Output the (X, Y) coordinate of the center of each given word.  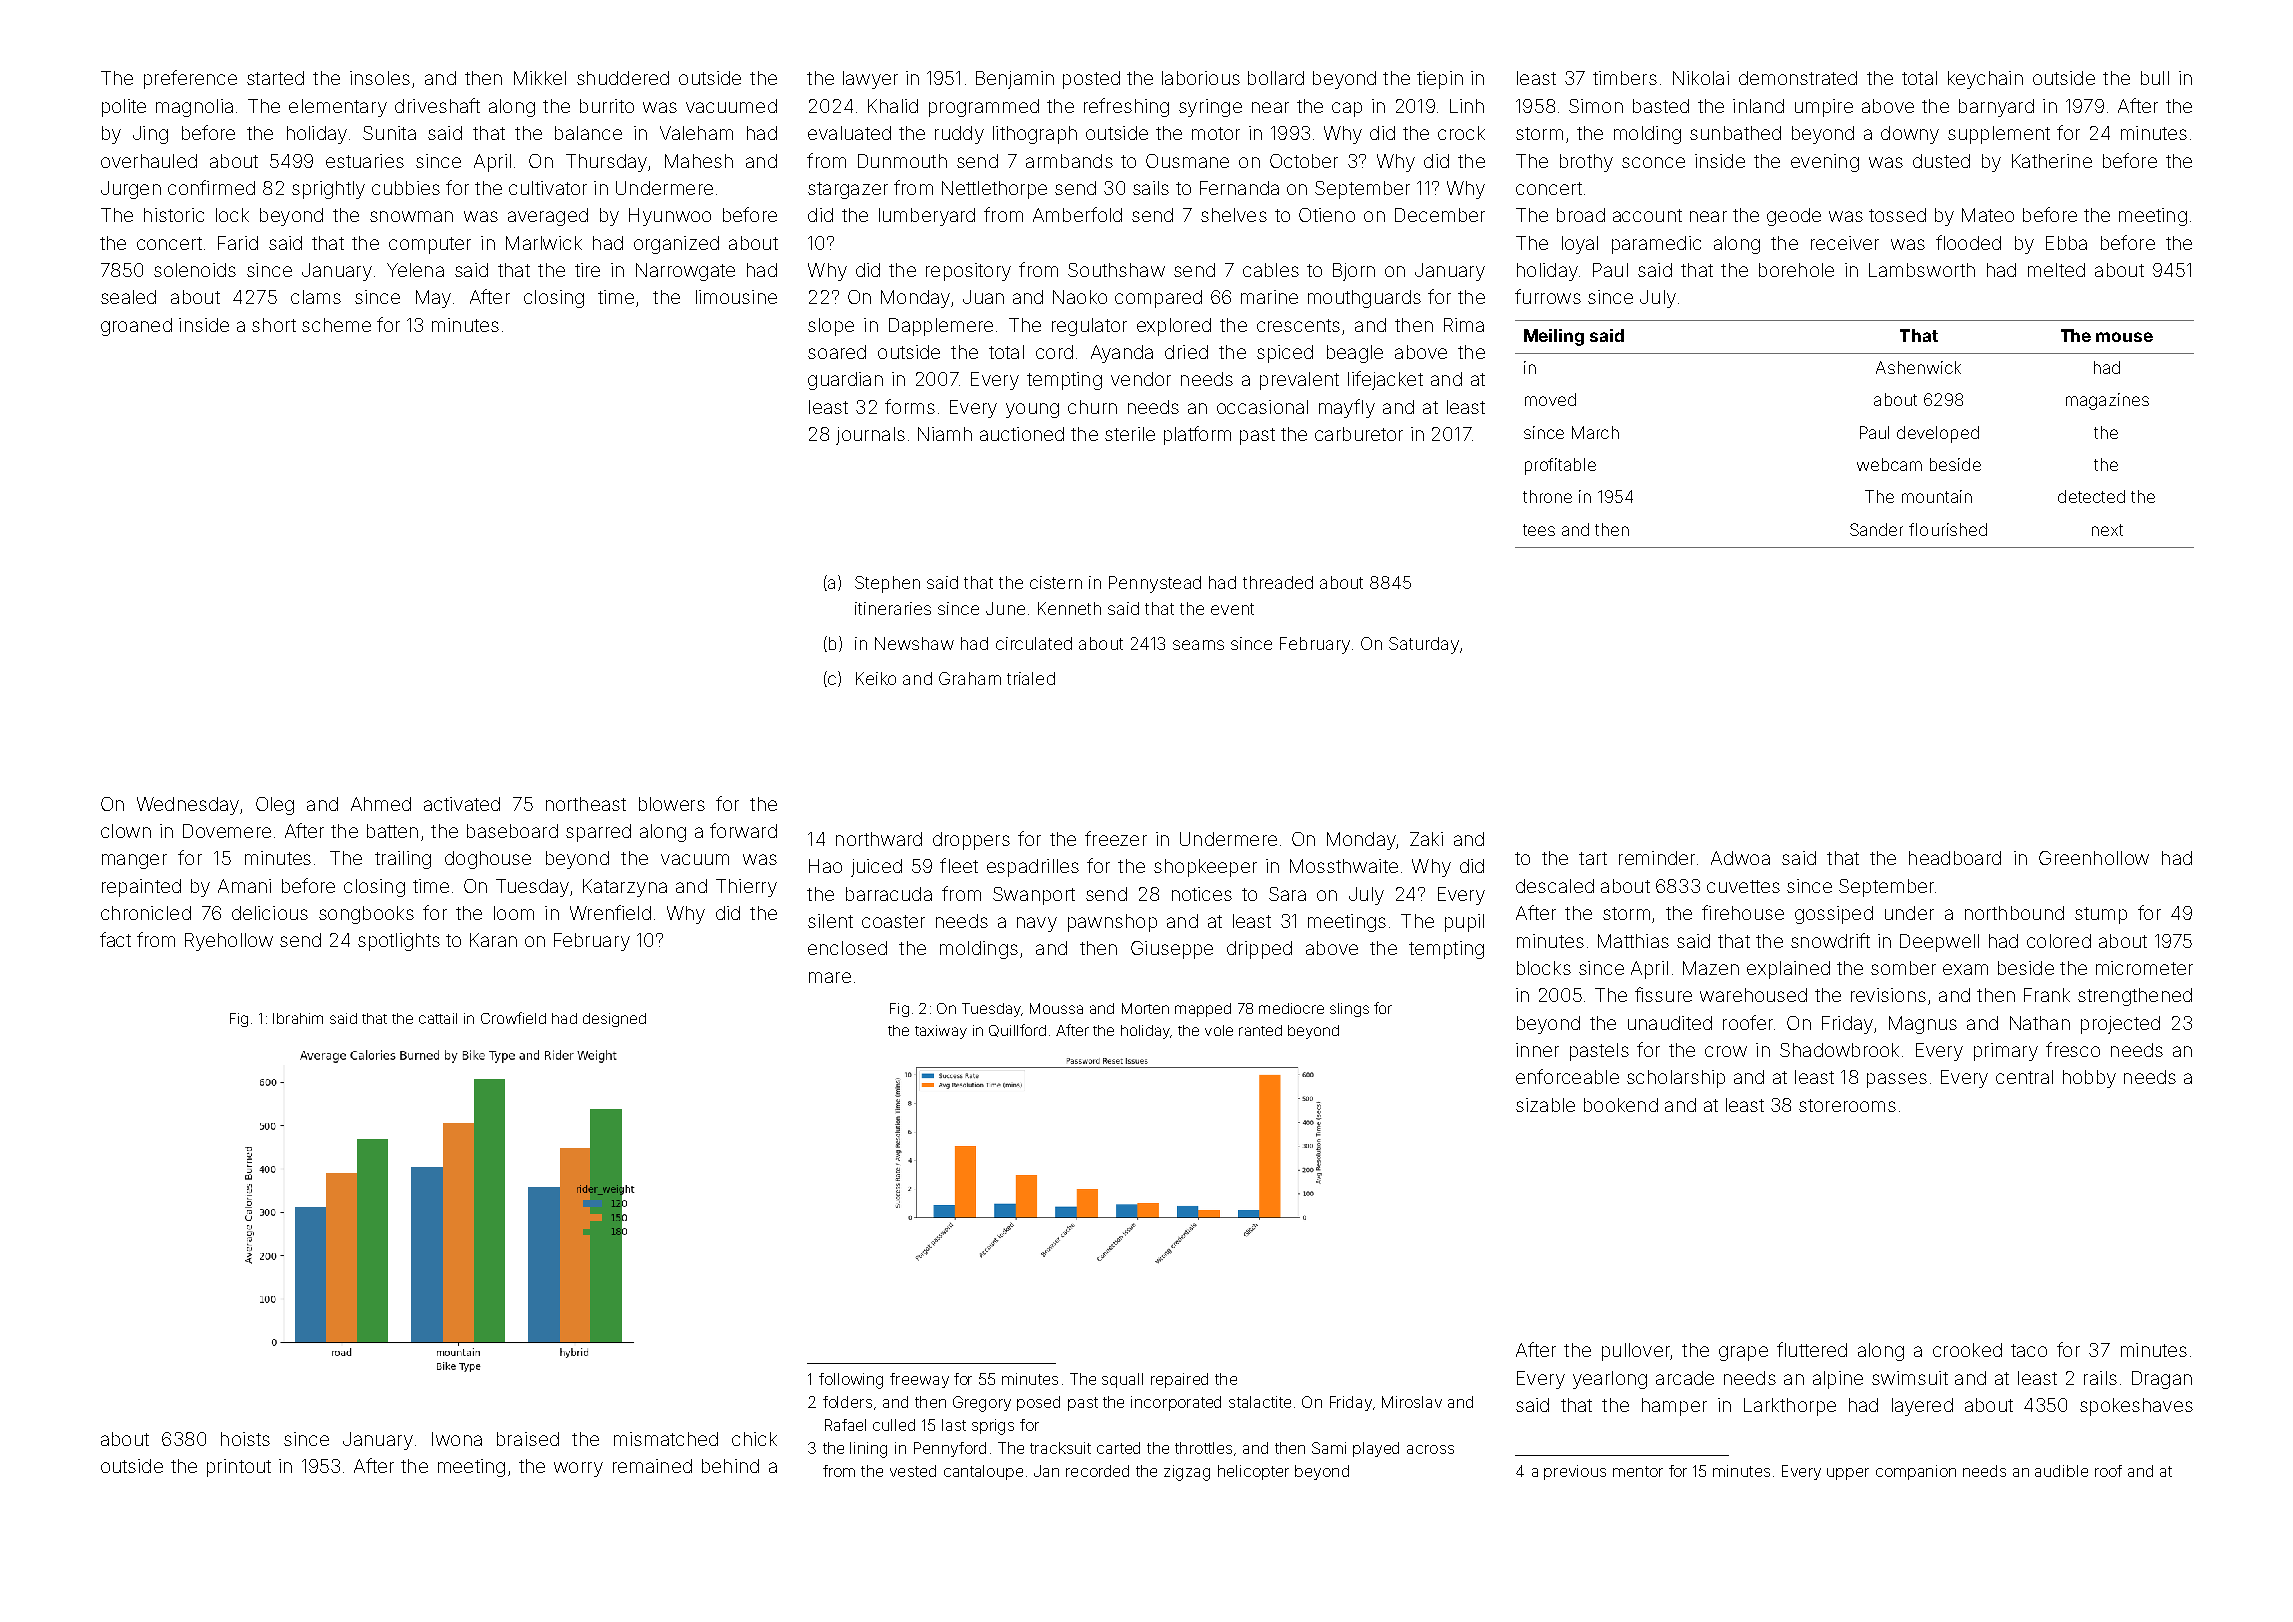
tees (1539, 530)
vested (913, 1471)
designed (614, 1020)
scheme (336, 325)
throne (1547, 496)
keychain (1985, 80)
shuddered (623, 78)
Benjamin (1015, 80)
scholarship (1676, 1079)
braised (528, 1439)
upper (1848, 1474)
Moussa (1056, 1008)
